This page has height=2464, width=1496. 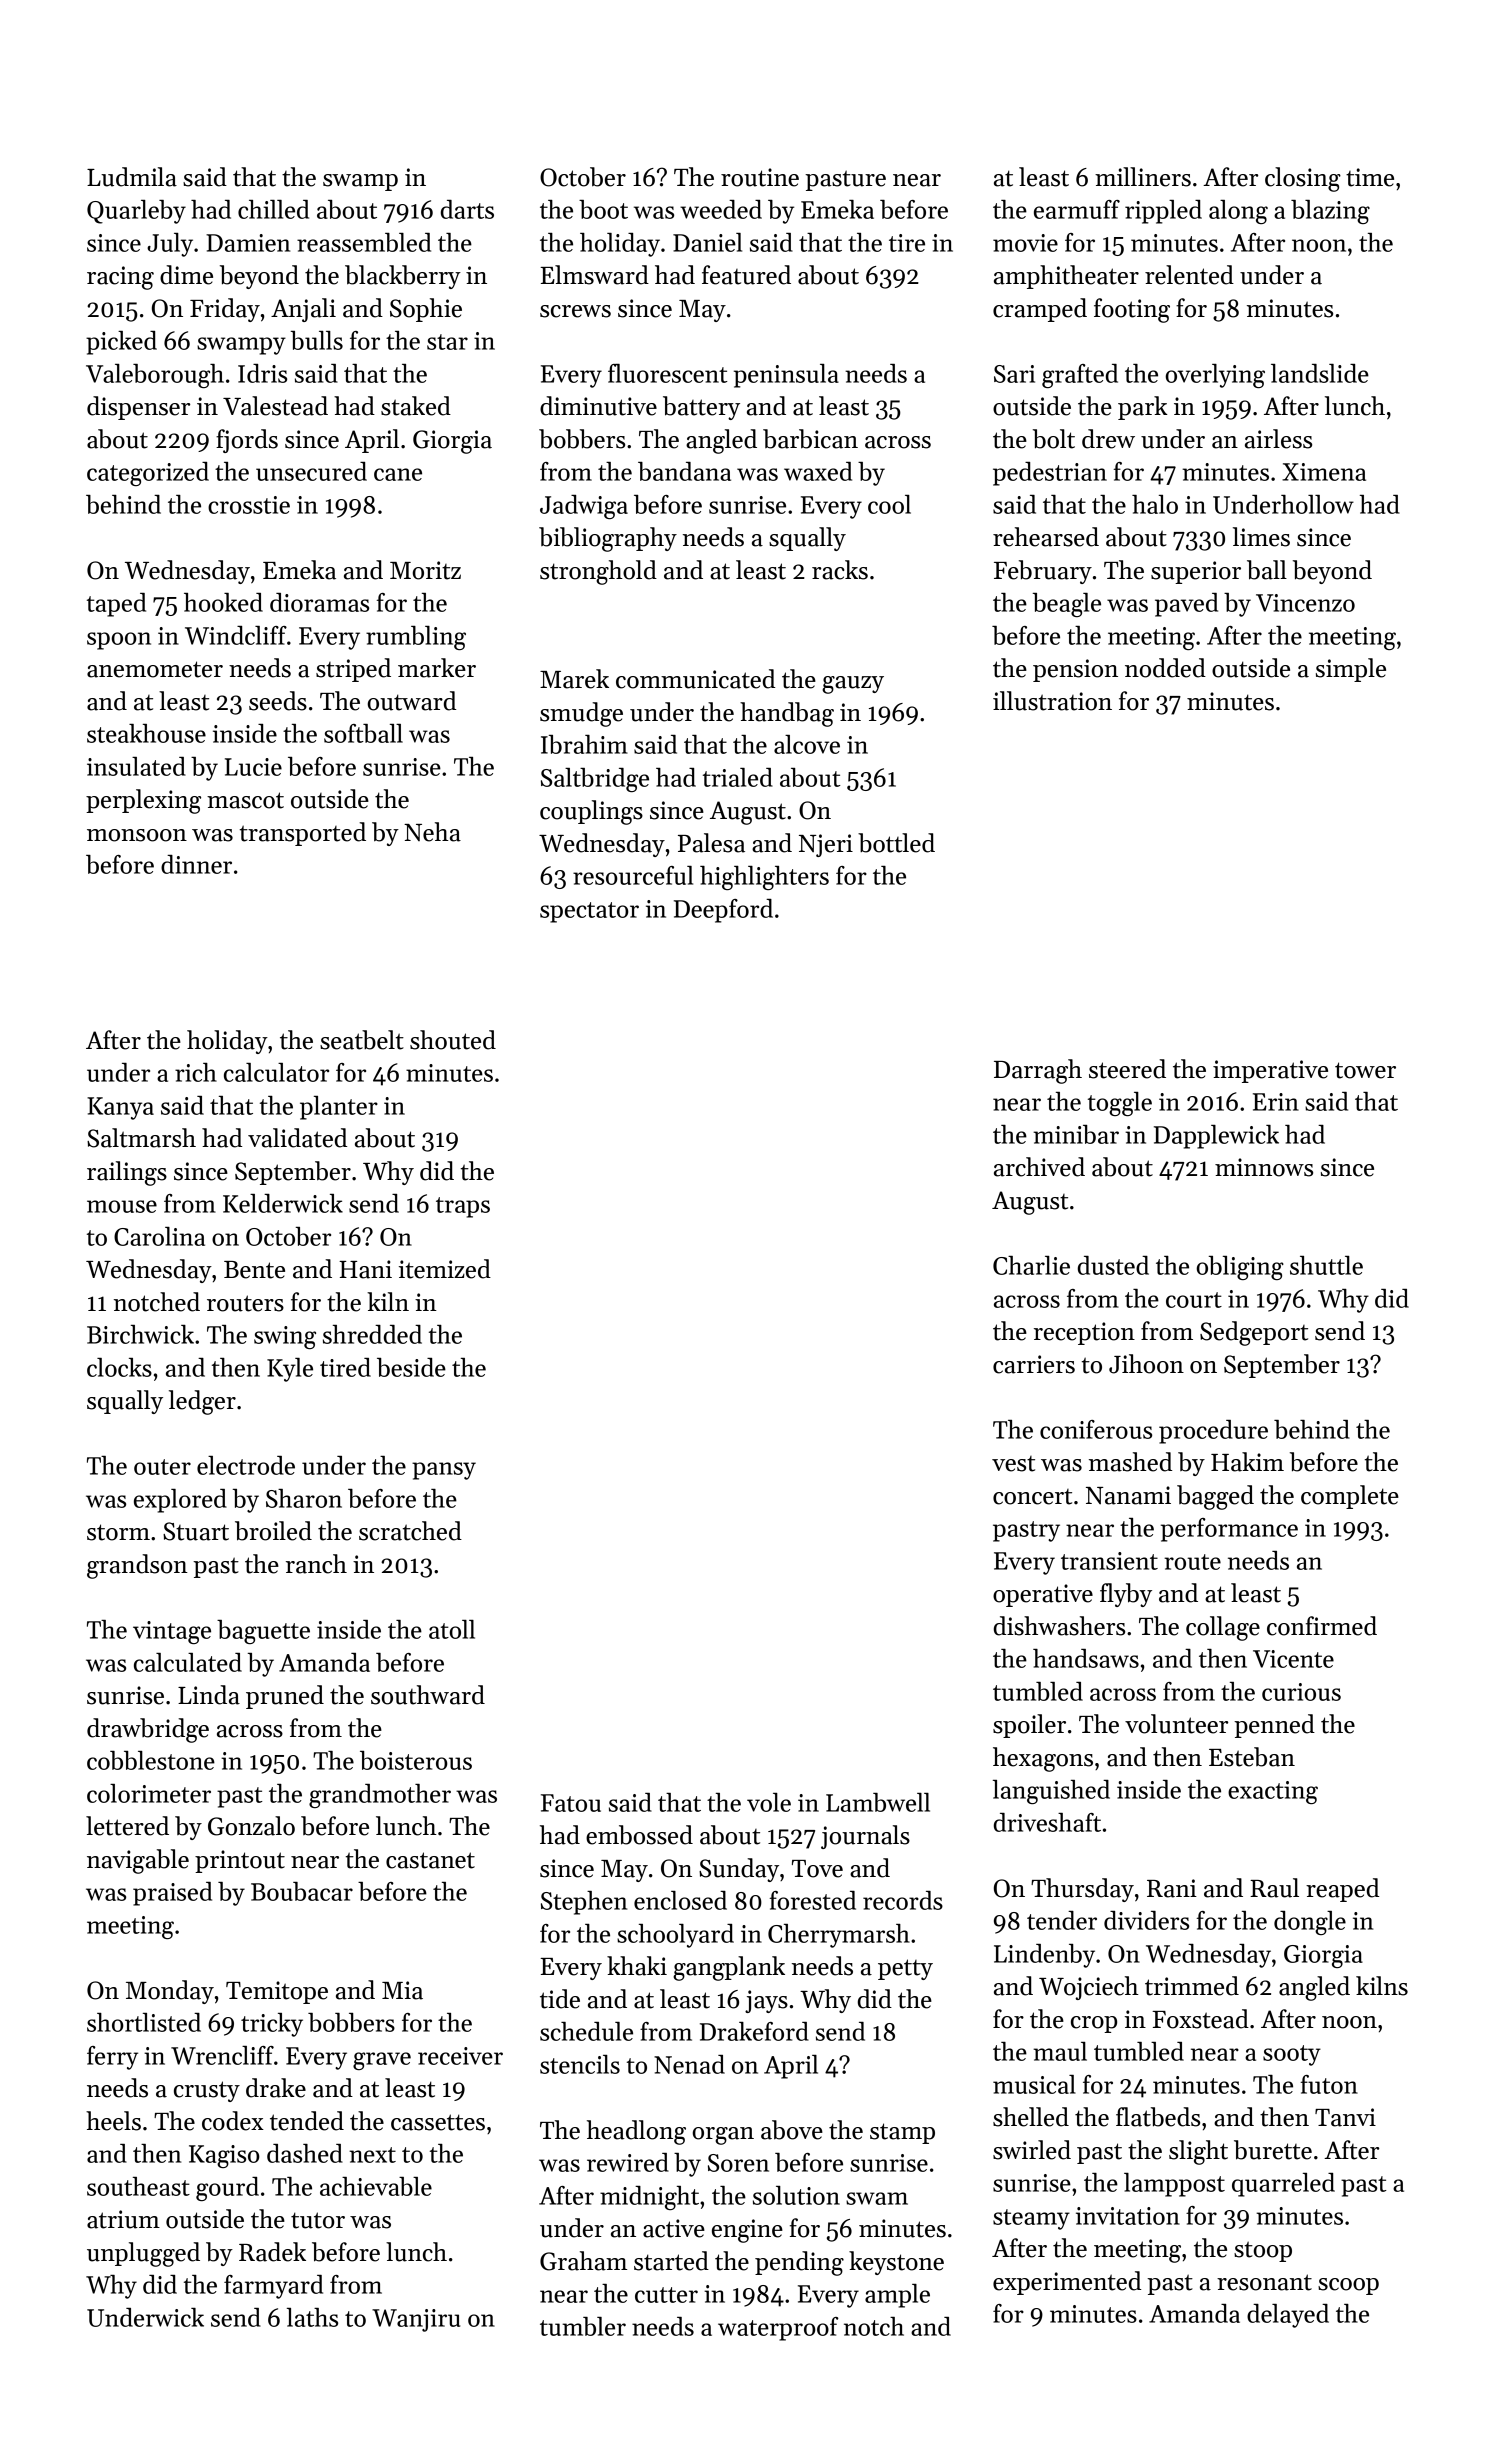 What do you see at coordinates (317, 340) in the page?
I see `bulls` at bounding box center [317, 340].
